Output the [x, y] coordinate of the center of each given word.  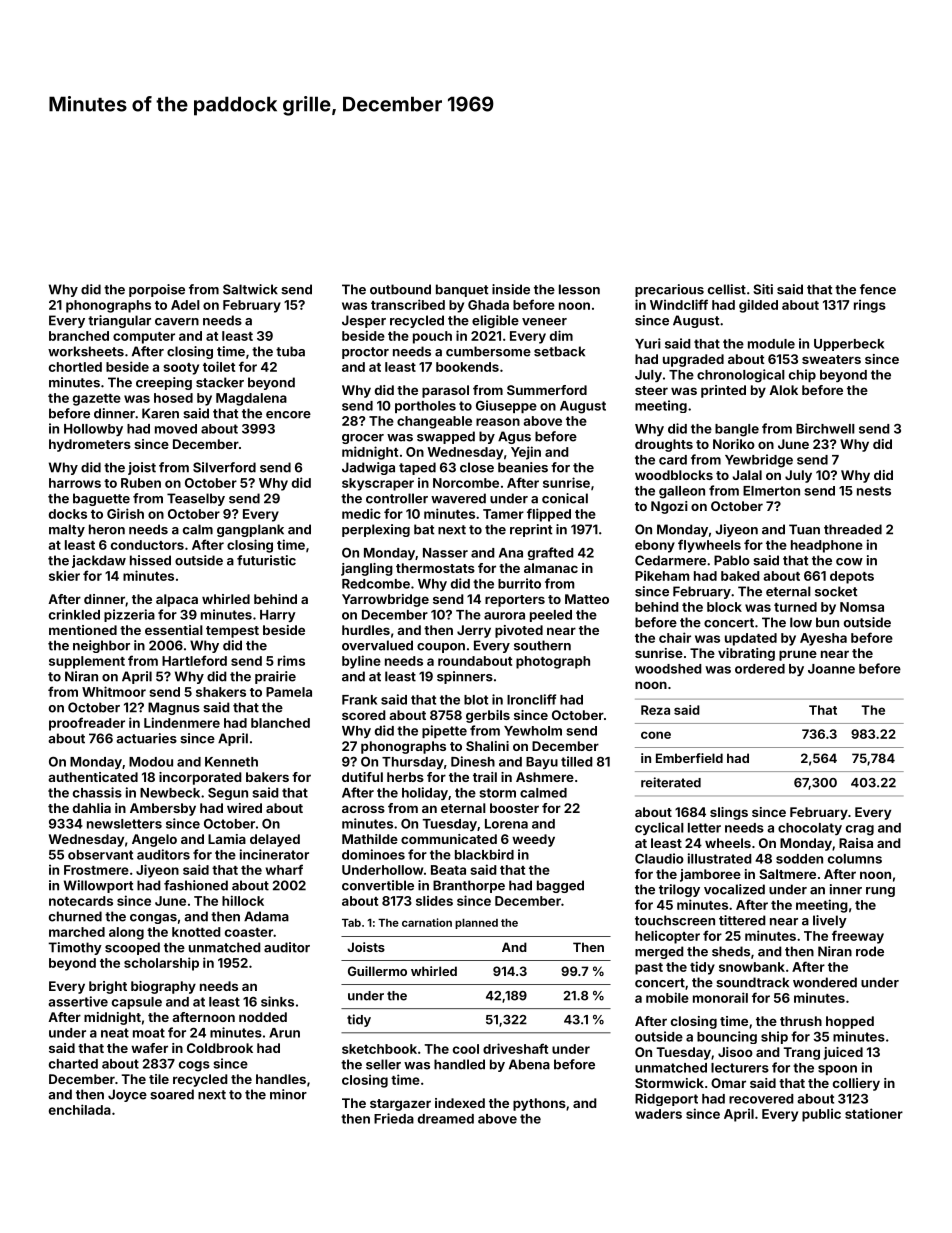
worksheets [86, 351]
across [363, 809]
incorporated [200, 778]
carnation [427, 922]
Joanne [831, 669]
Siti [763, 289]
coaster [249, 932]
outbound [400, 289]
